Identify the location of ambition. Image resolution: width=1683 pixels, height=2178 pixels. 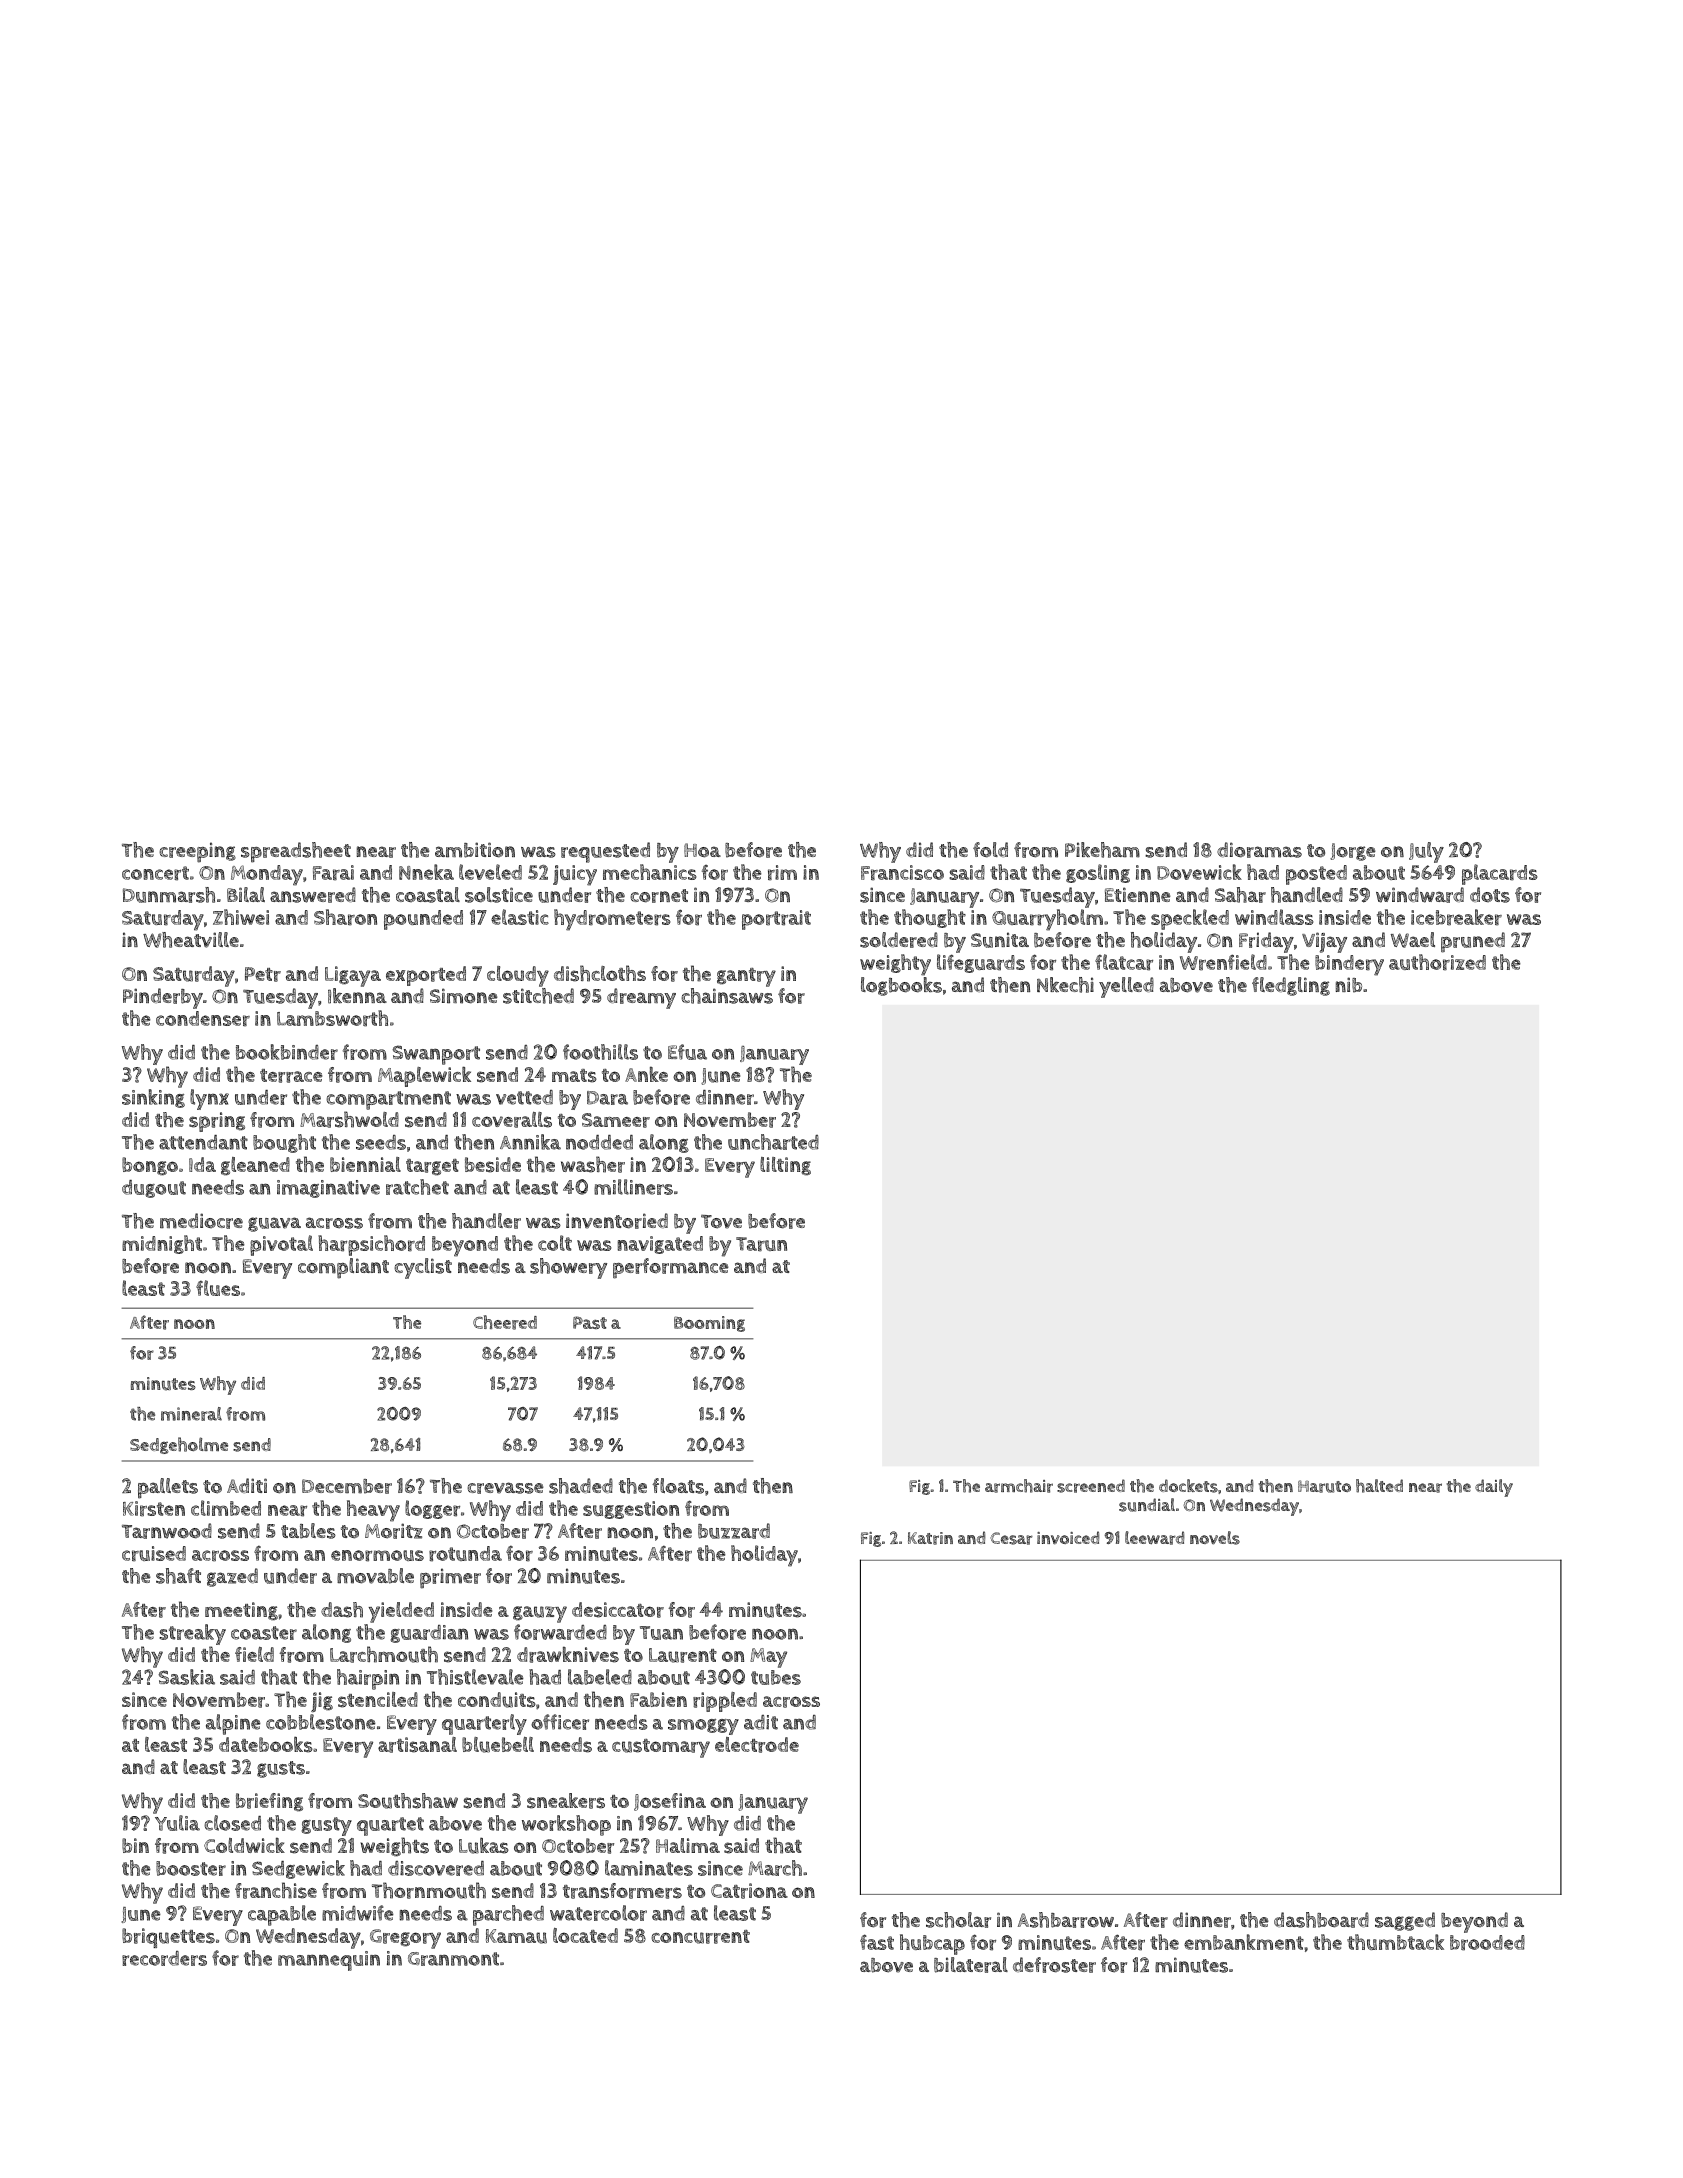
(475, 850).
